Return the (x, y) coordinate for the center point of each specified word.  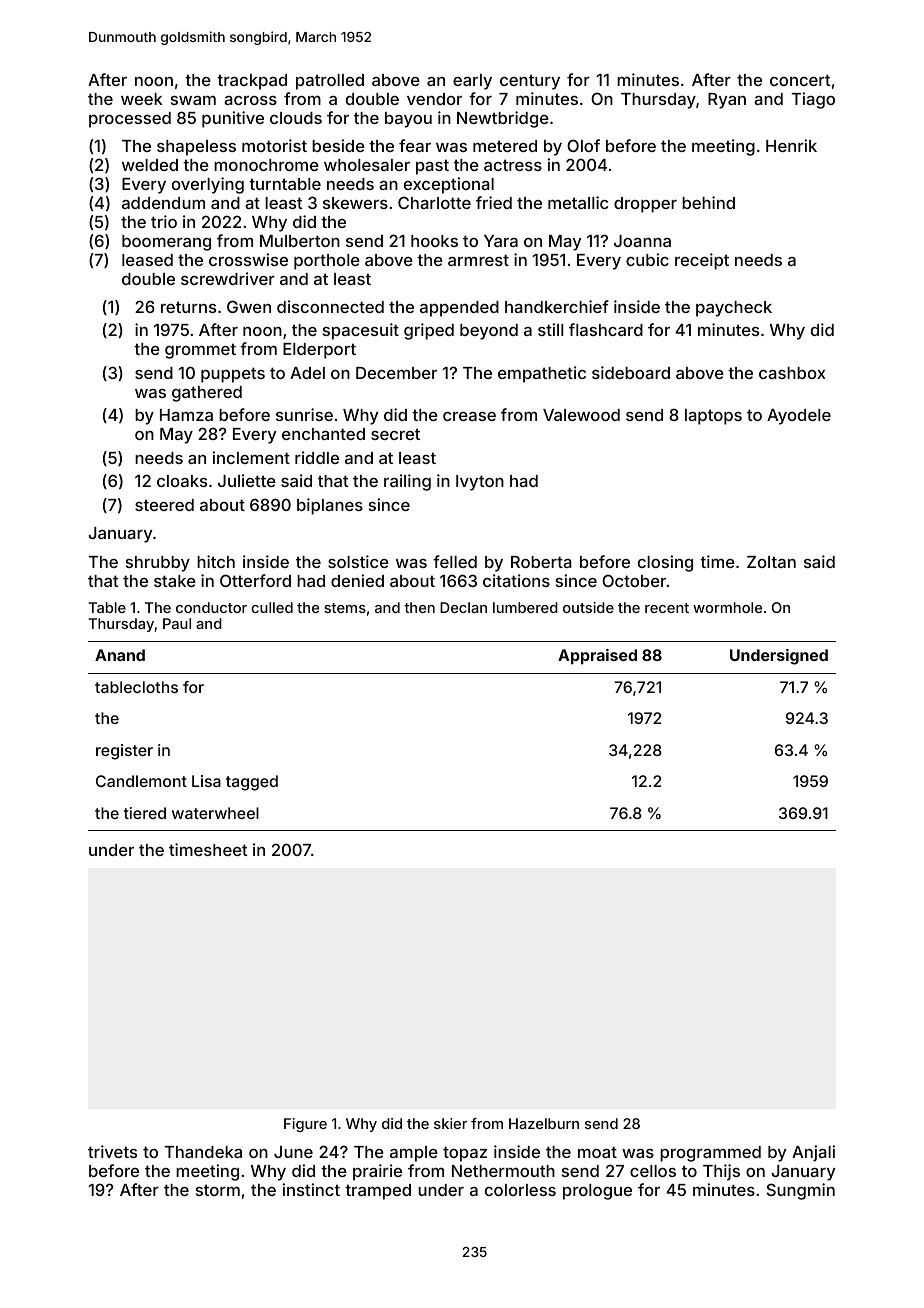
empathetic (542, 374)
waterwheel (215, 813)
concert (800, 80)
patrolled (330, 82)
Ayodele (799, 417)
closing (665, 563)
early (472, 82)
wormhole (727, 607)
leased (147, 260)
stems (345, 608)
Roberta (541, 562)
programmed (710, 1154)
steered (164, 505)
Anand (120, 655)
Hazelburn (544, 1123)
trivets (112, 1151)
